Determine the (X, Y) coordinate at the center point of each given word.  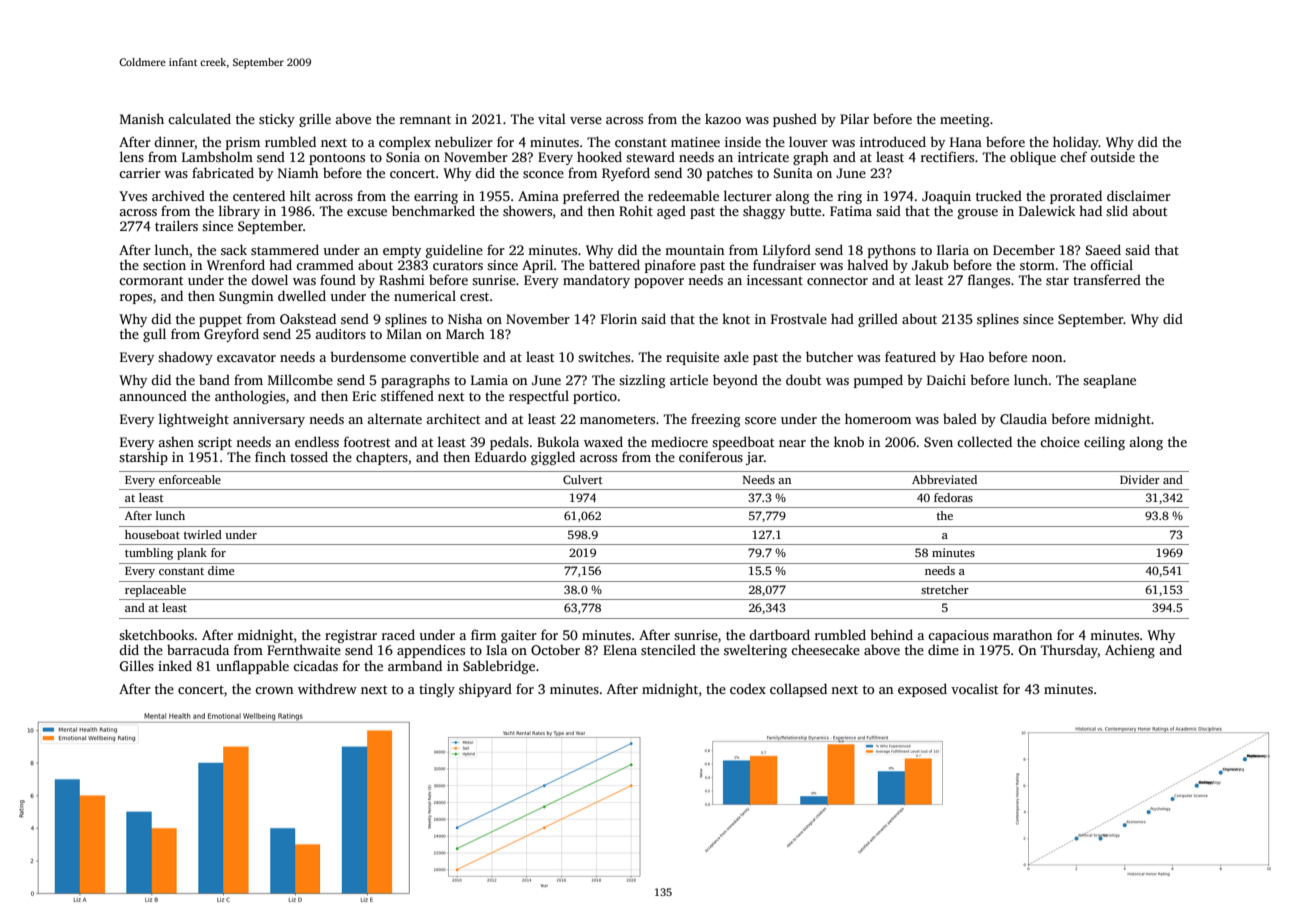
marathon (1022, 635)
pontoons (337, 159)
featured (910, 356)
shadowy (185, 358)
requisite (692, 358)
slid (1117, 210)
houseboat (152, 534)
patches (730, 174)
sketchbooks (156, 634)
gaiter (519, 636)
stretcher (945, 589)
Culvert (582, 479)
